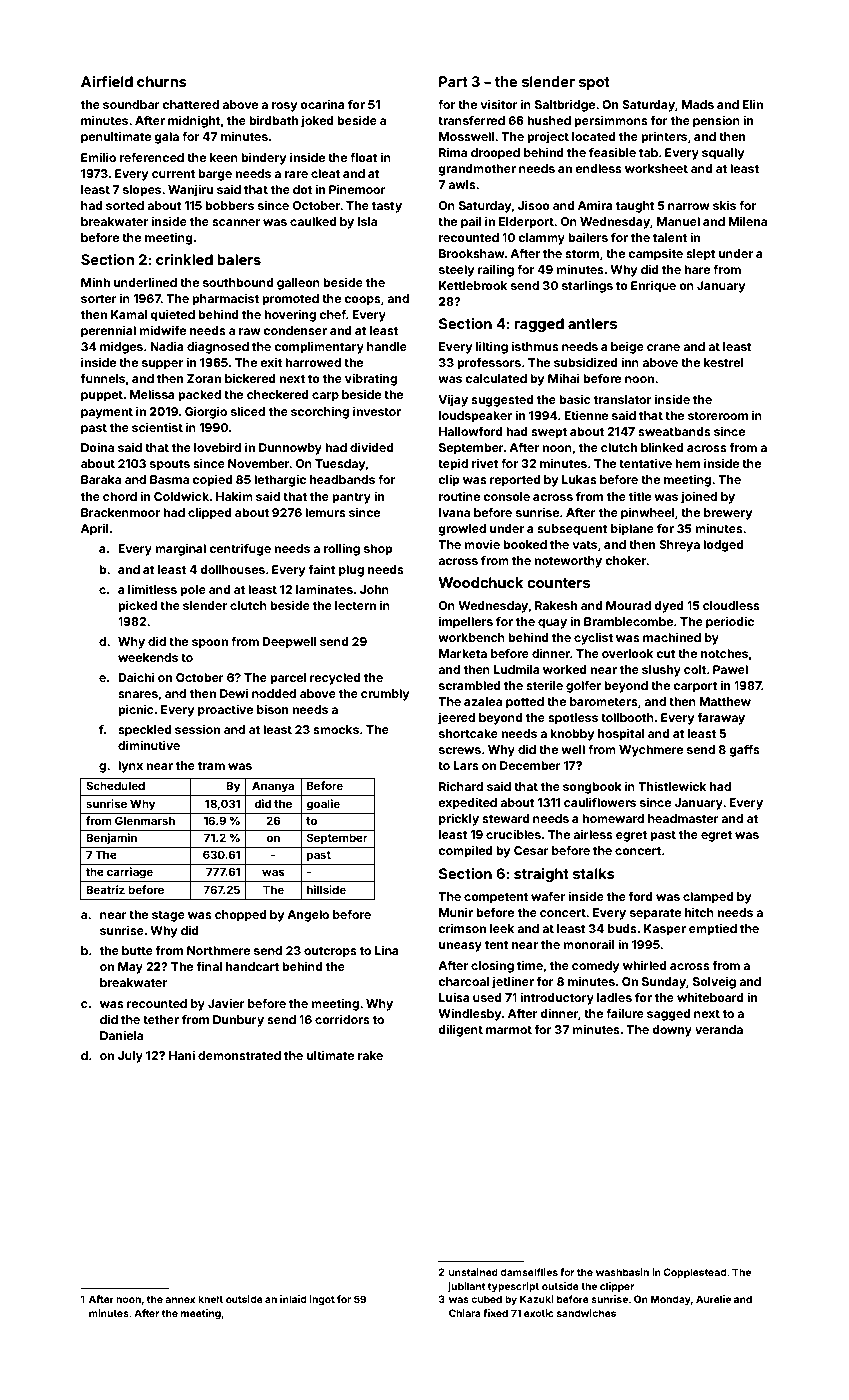 The height and width of the image is (1400, 849). I want to click on July, so click(130, 1057).
